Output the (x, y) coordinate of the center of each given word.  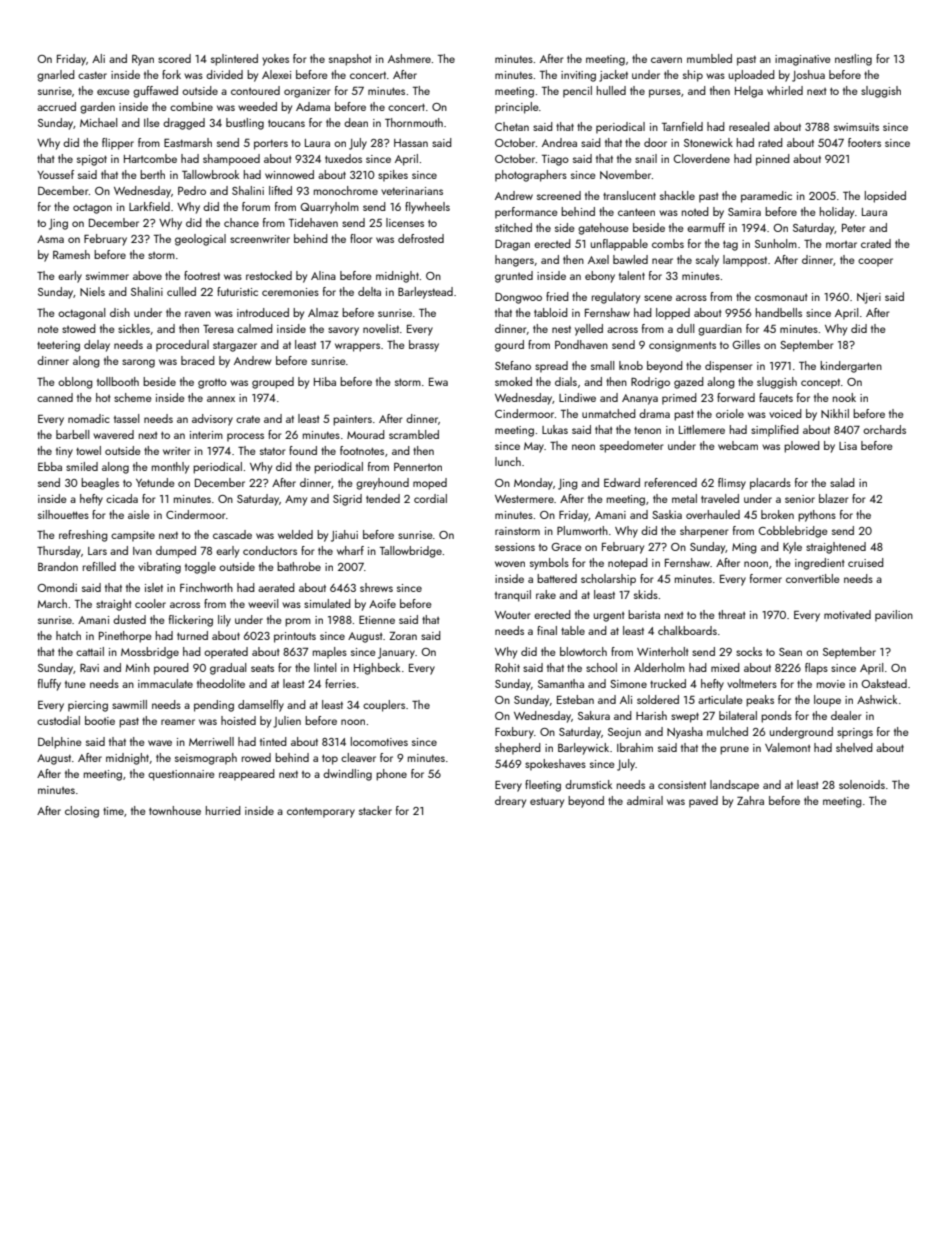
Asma (50, 239)
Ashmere (409, 58)
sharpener (704, 532)
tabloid (551, 312)
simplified (775, 431)
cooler (150, 603)
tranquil (513, 596)
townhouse (175, 810)
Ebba (50, 466)
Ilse (152, 122)
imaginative (803, 60)
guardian (720, 330)
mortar (841, 244)
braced (198, 360)
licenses (405, 222)
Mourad (366, 434)
